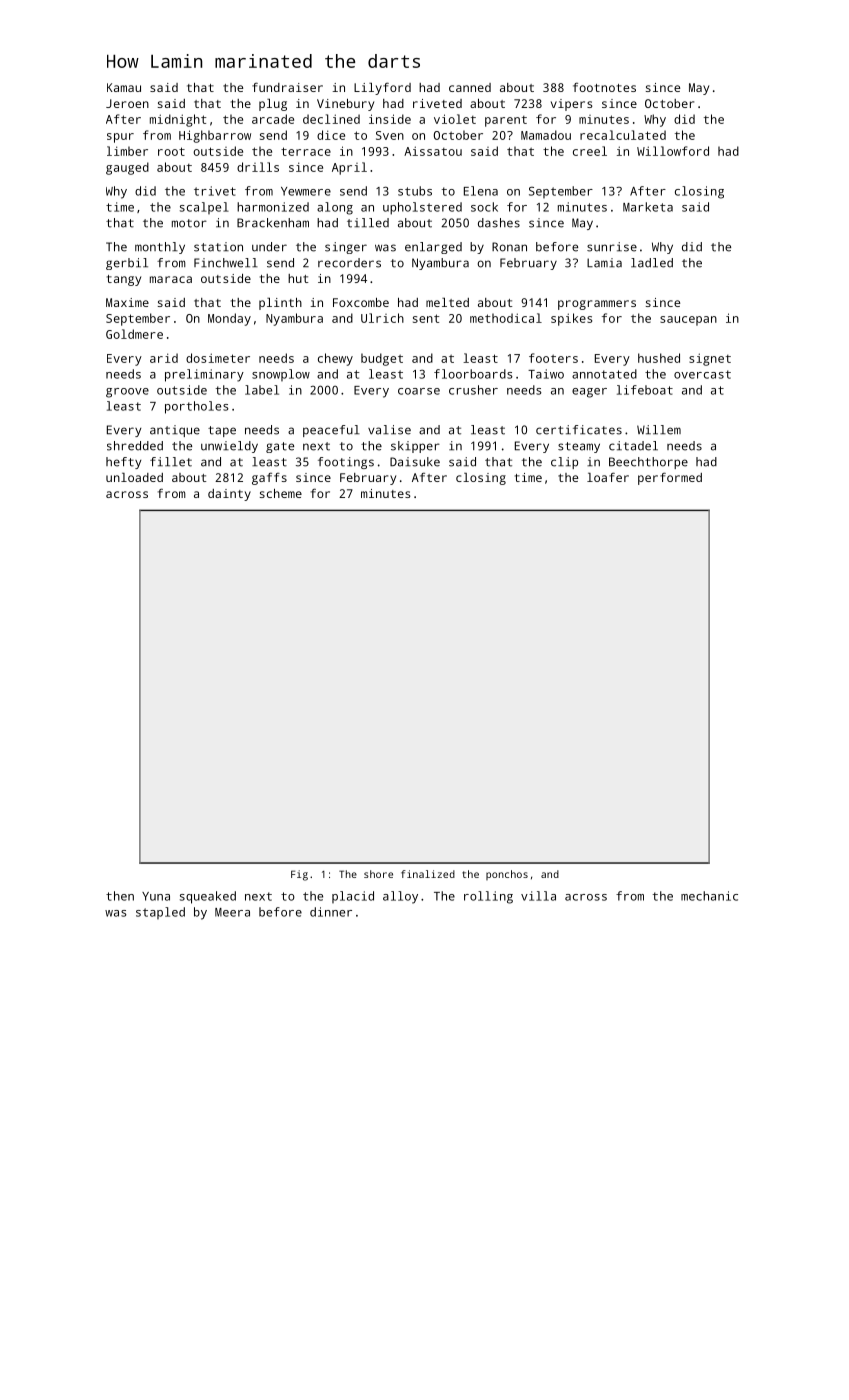  Describe the element at coordinates (134, 334) in the screenshot. I see `Goldmere` at that location.
